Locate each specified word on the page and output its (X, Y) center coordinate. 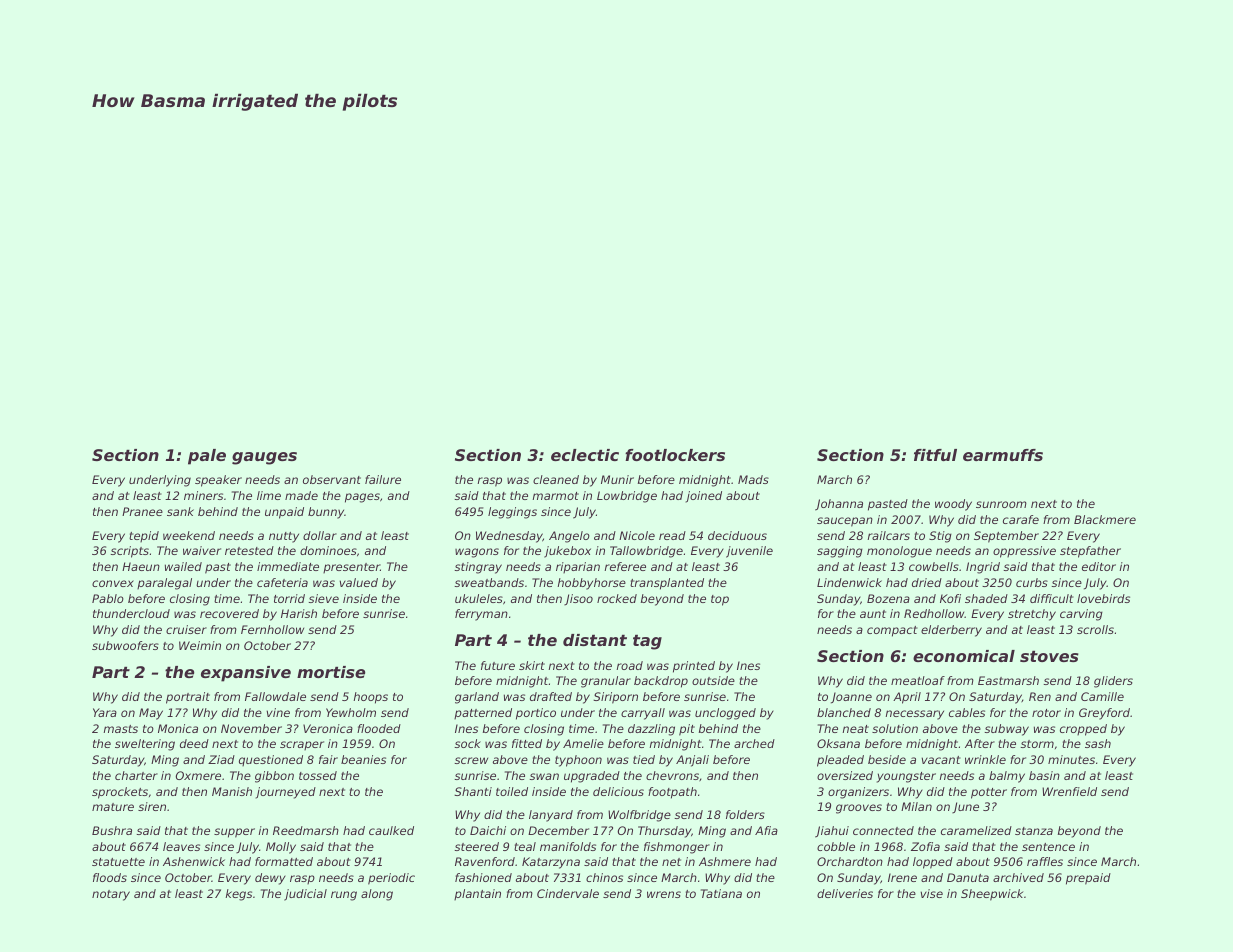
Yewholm (351, 712)
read (672, 535)
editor (1099, 566)
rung (344, 896)
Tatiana (721, 893)
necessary (914, 715)
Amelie (583, 743)
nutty (284, 537)
